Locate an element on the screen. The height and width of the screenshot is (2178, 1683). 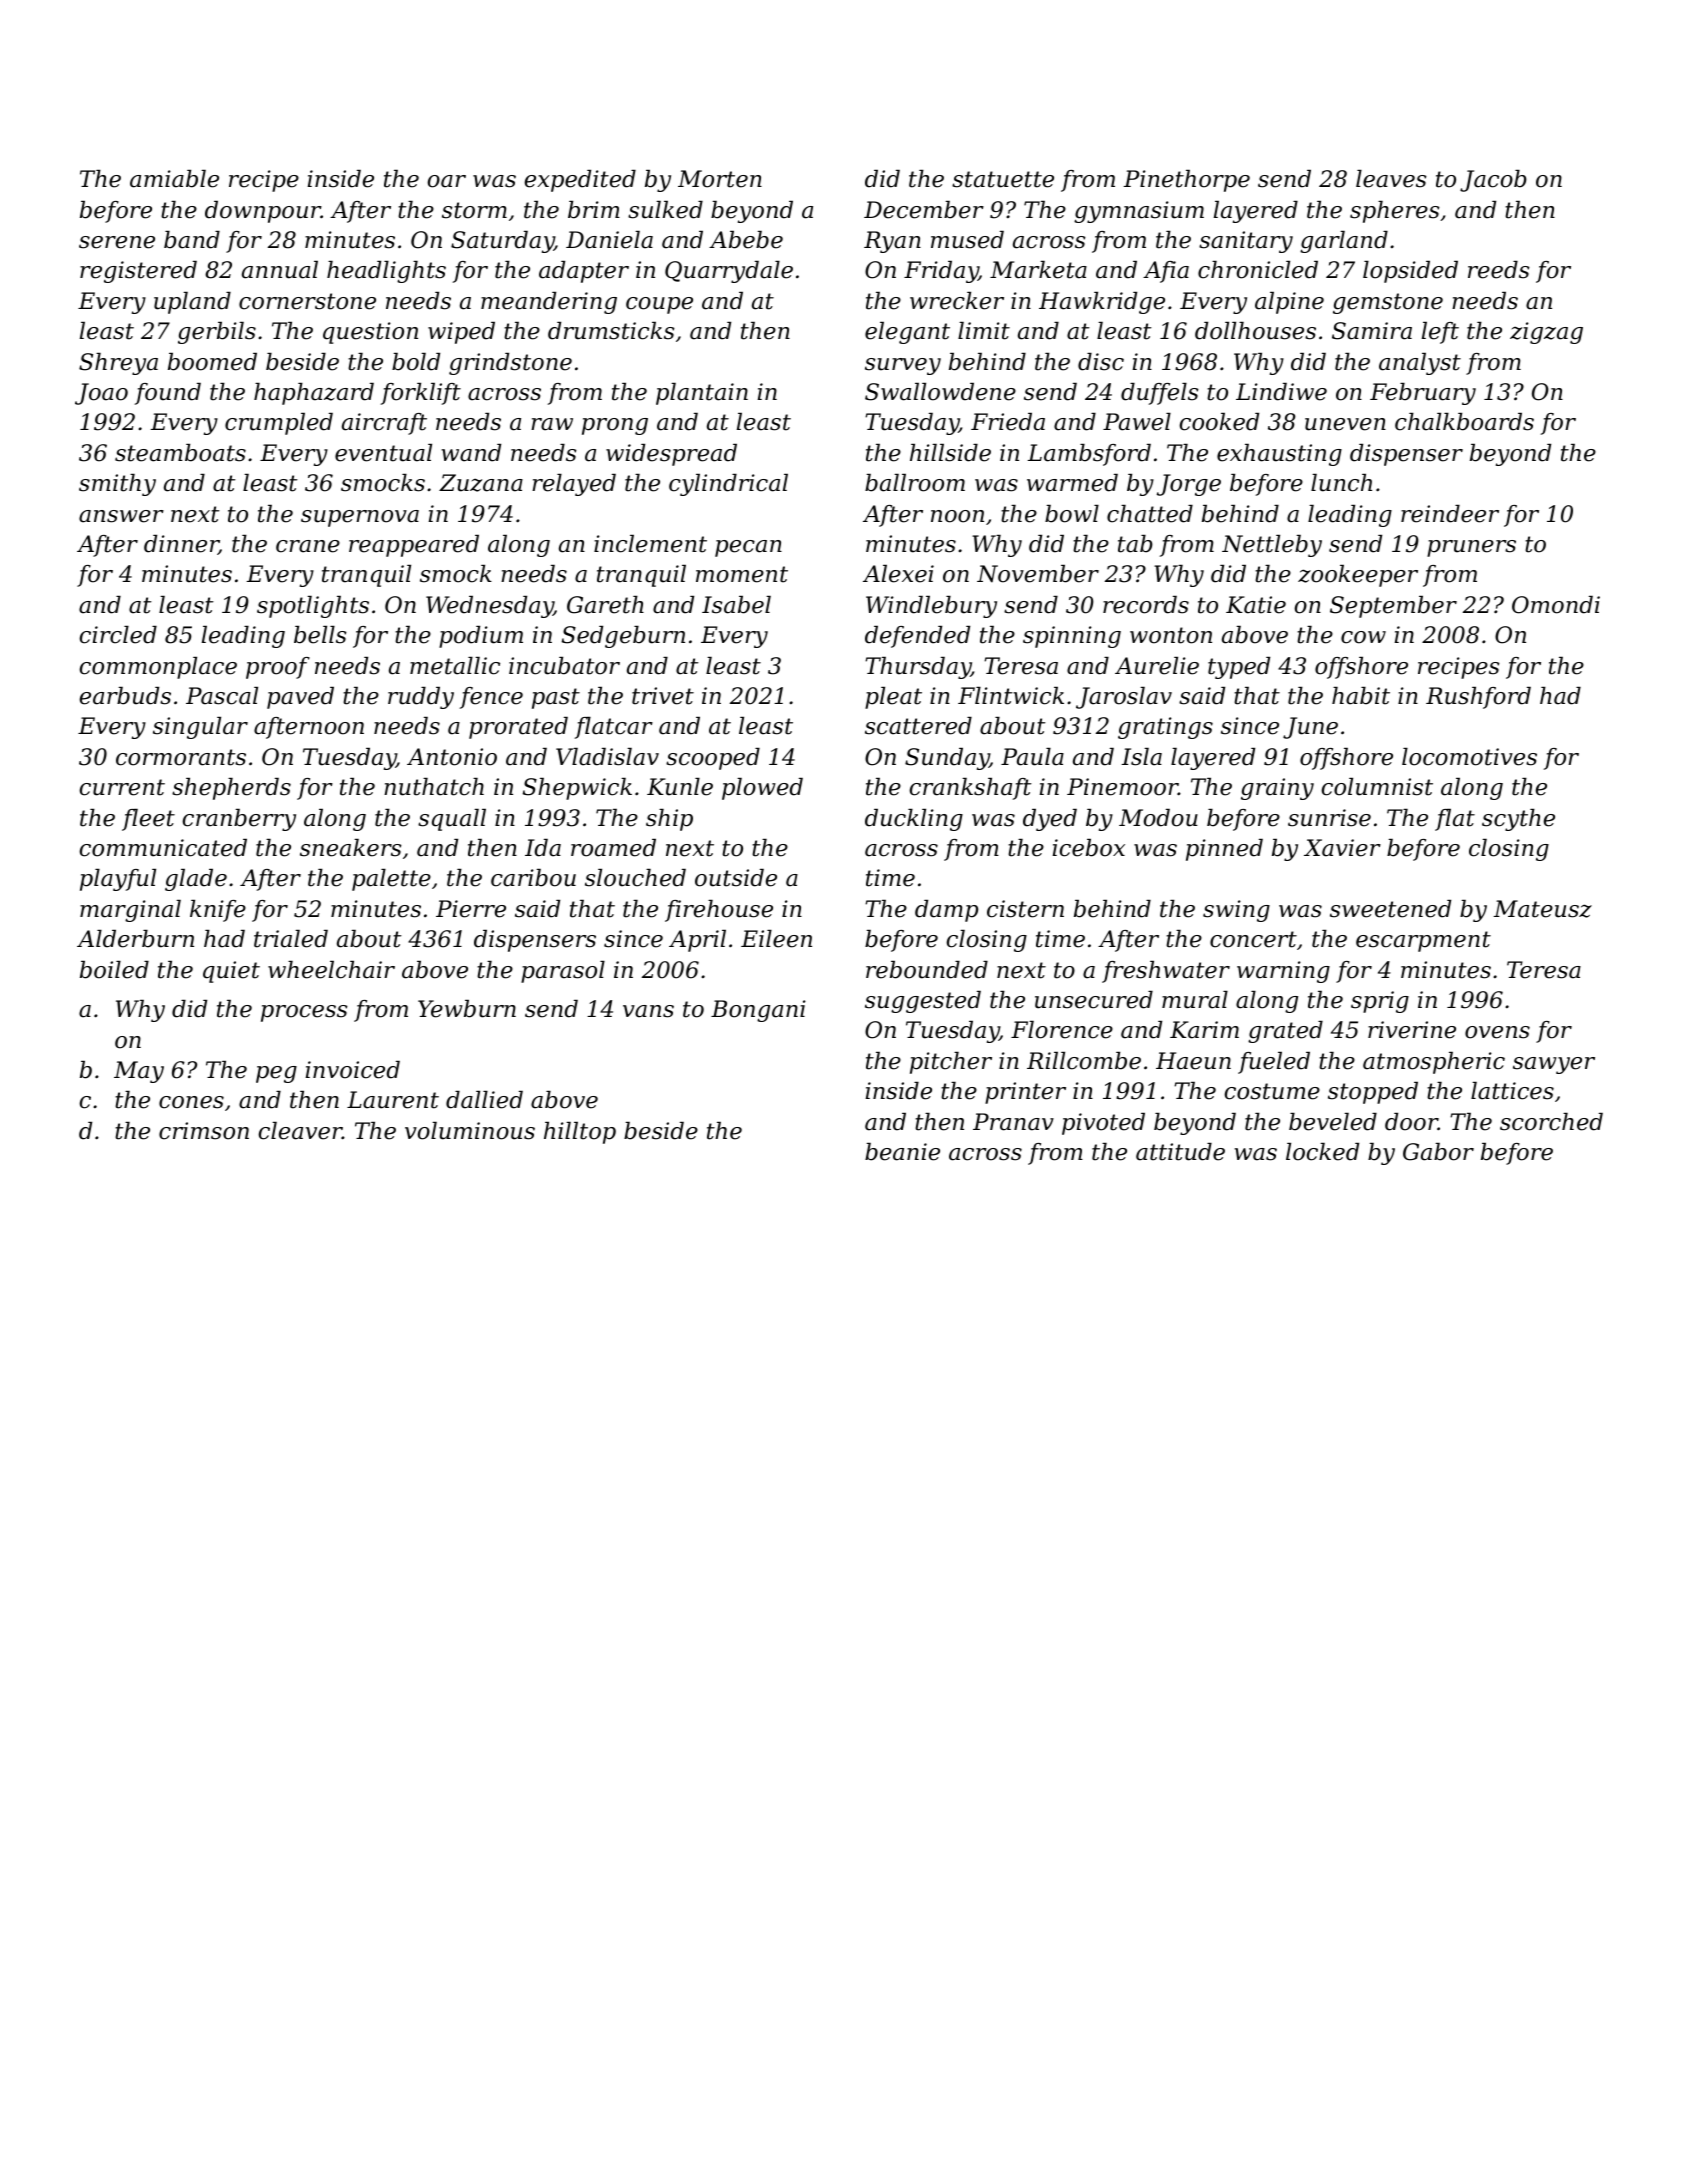
Omondi is located at coordinates (1556, 605).
